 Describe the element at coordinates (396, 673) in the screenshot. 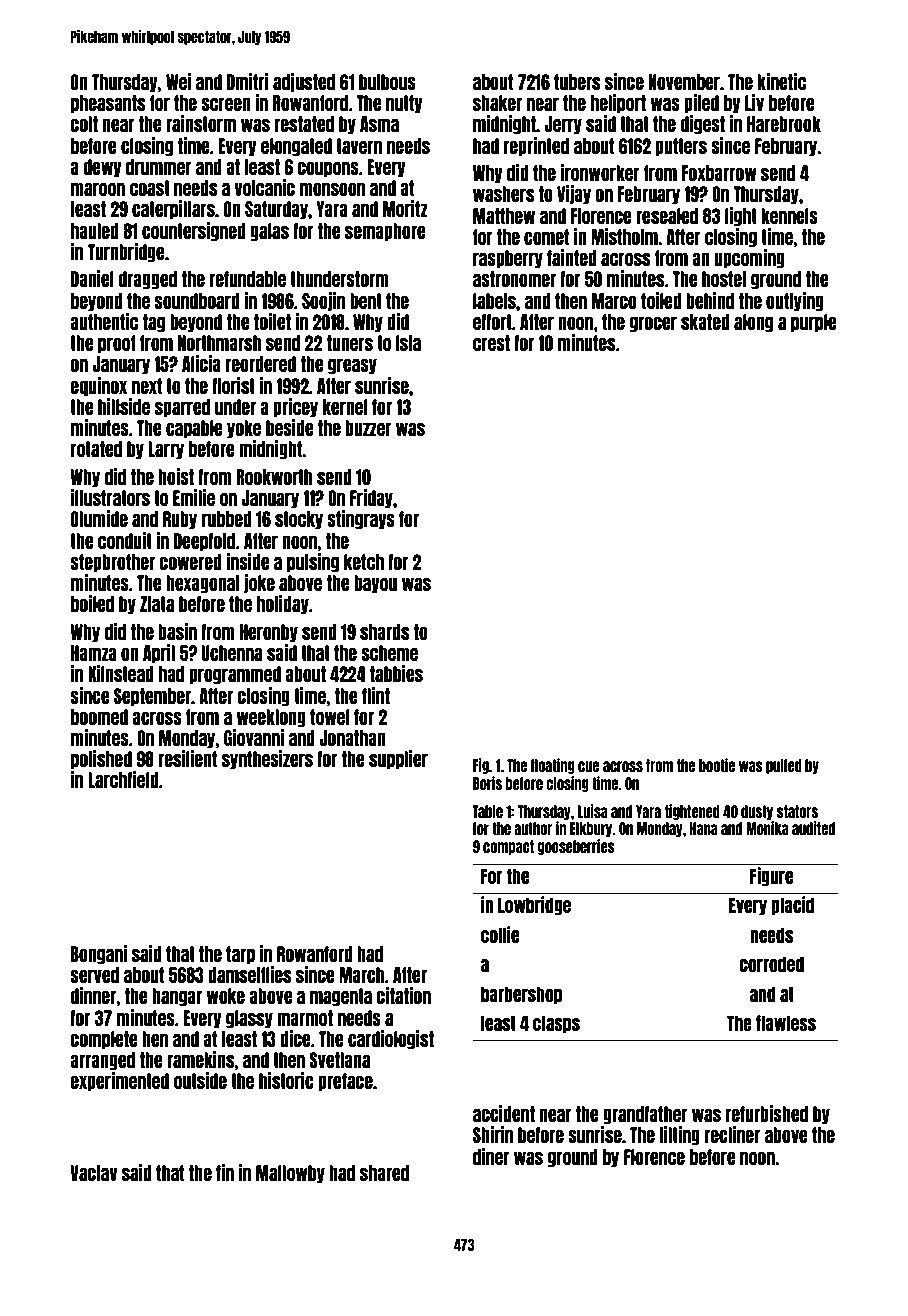

I see `tabbies` at that location.
